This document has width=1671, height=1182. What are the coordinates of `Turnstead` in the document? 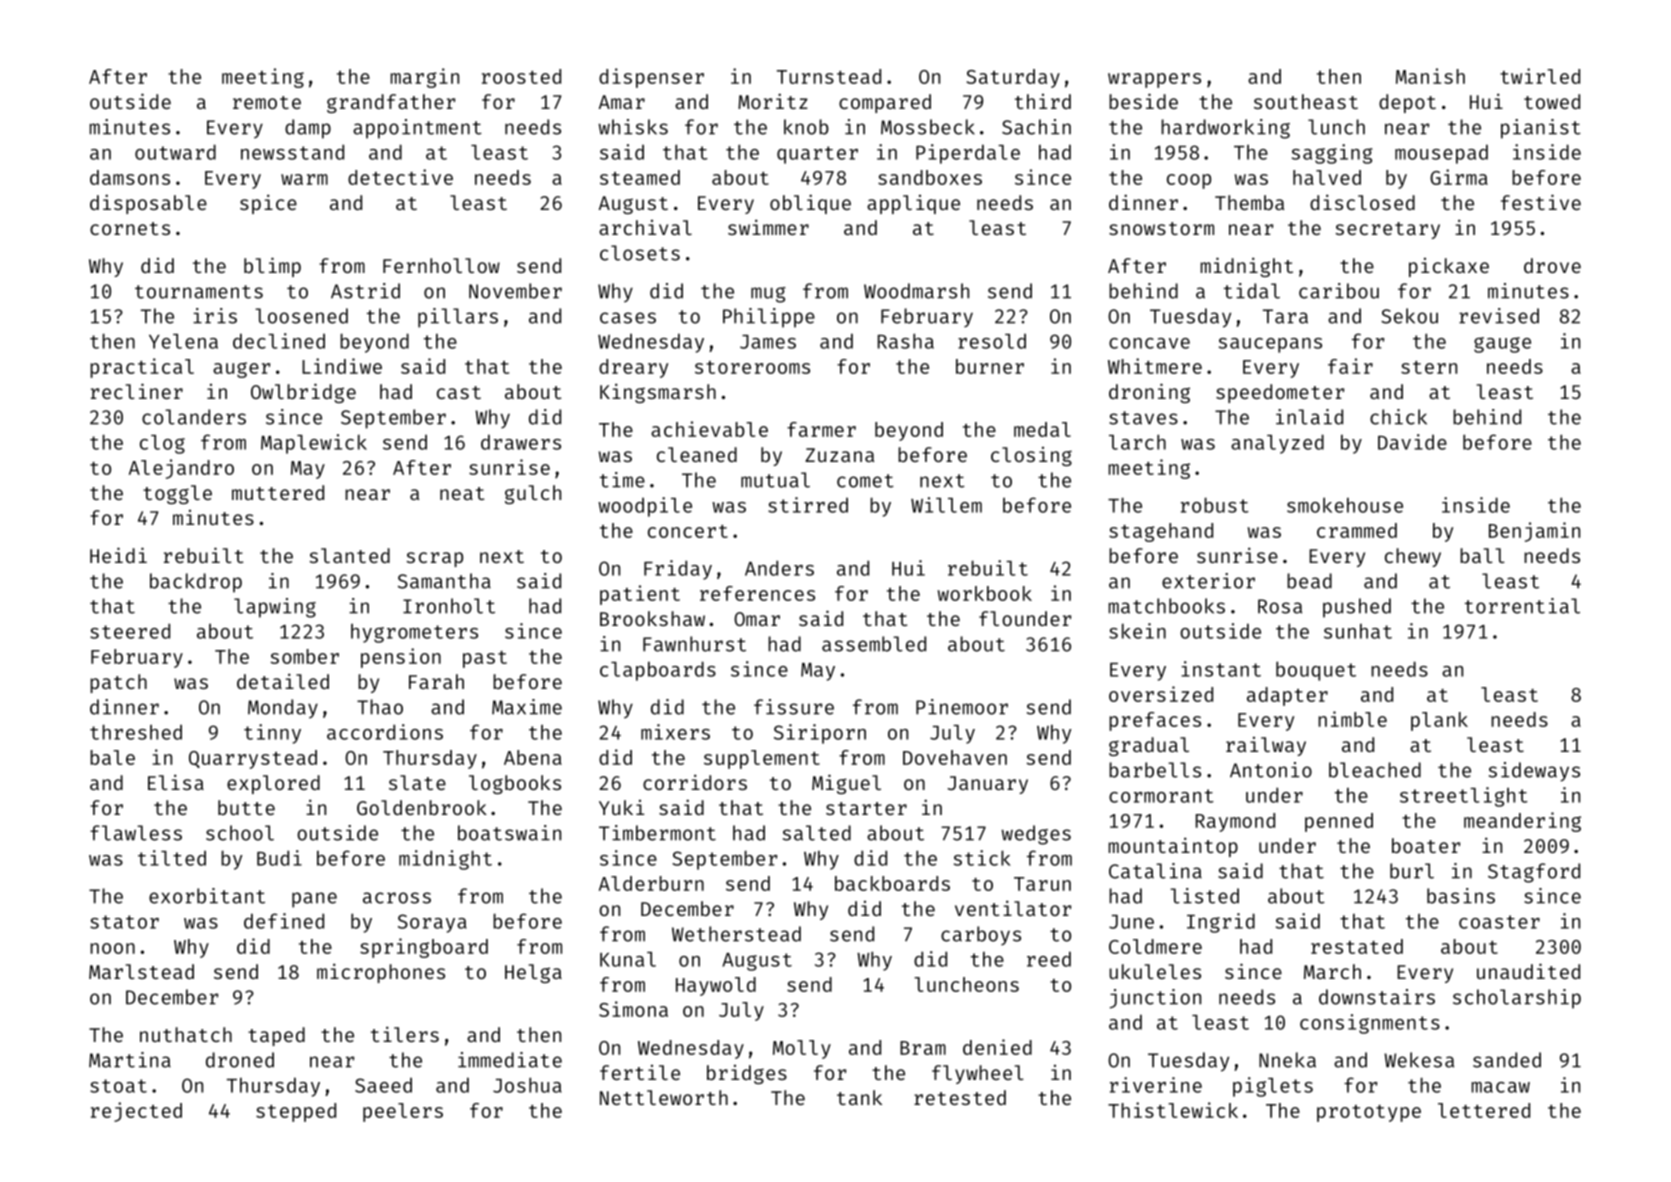 It's located at (829, 76).
